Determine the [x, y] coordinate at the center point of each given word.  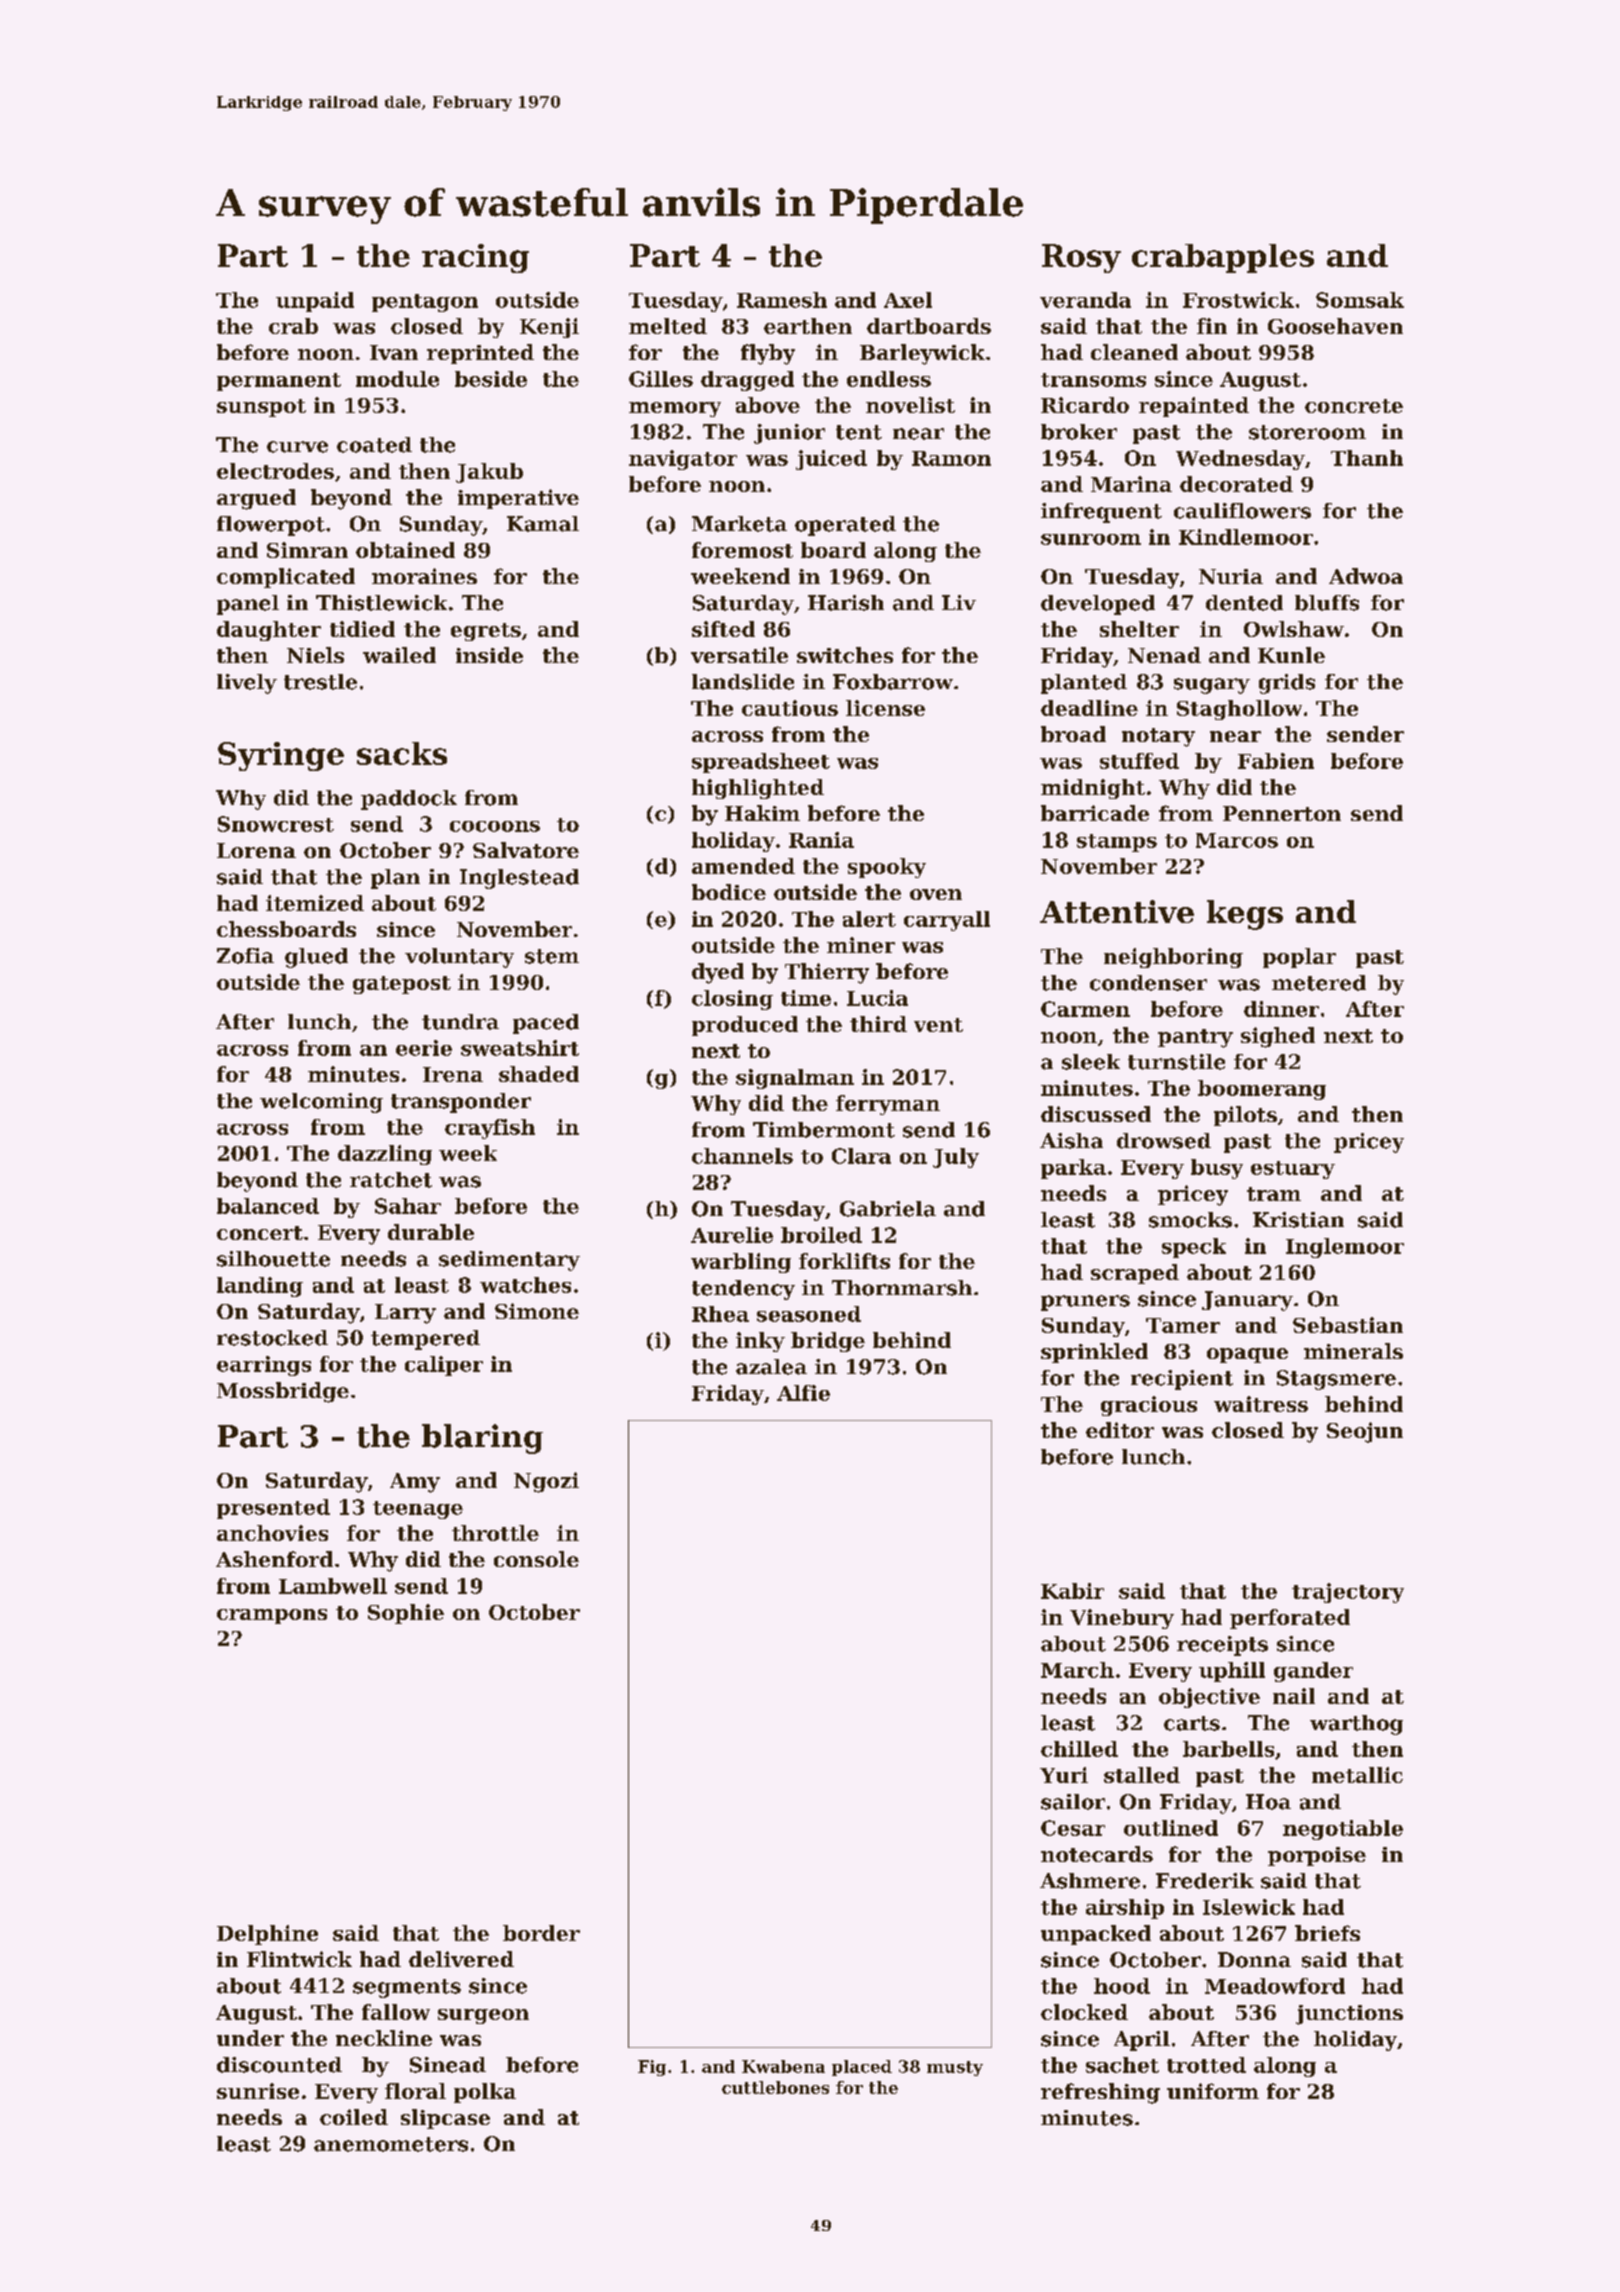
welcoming [321, 1103]
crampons [272, 1616]
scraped [1135, 1274]
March [1077, 1670]
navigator [683, 460]
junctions [1349, 2015]
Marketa [739, 524]
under [250, 2038]
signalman [795, 1079]
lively [247, 684]
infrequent [1101, 513]
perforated [1290, 1619]
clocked [1084, 2012]
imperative [518, 499]
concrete [1354, 406]
